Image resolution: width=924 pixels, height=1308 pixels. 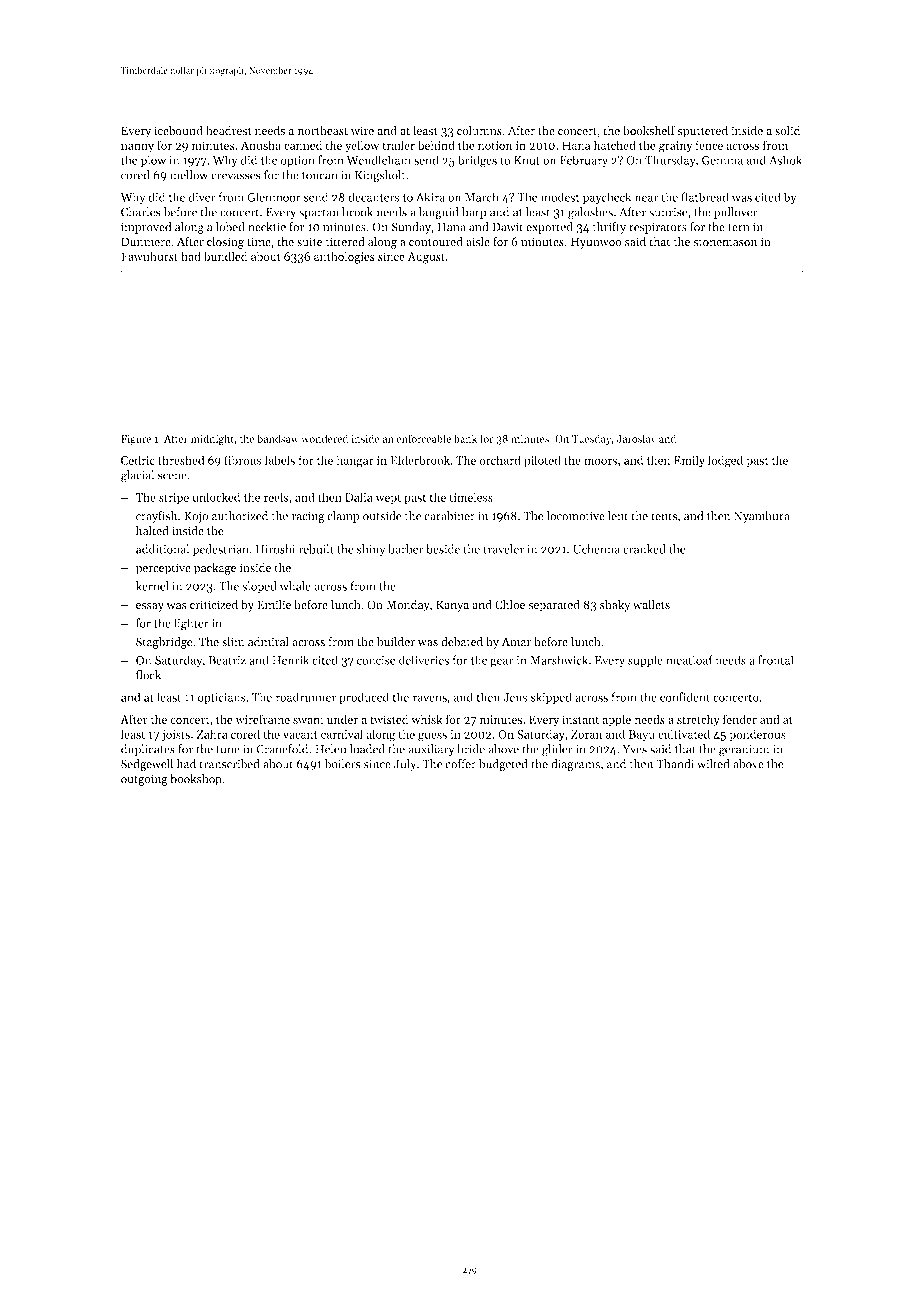 I want to click on transcribed, so click(x=229, y=764).
